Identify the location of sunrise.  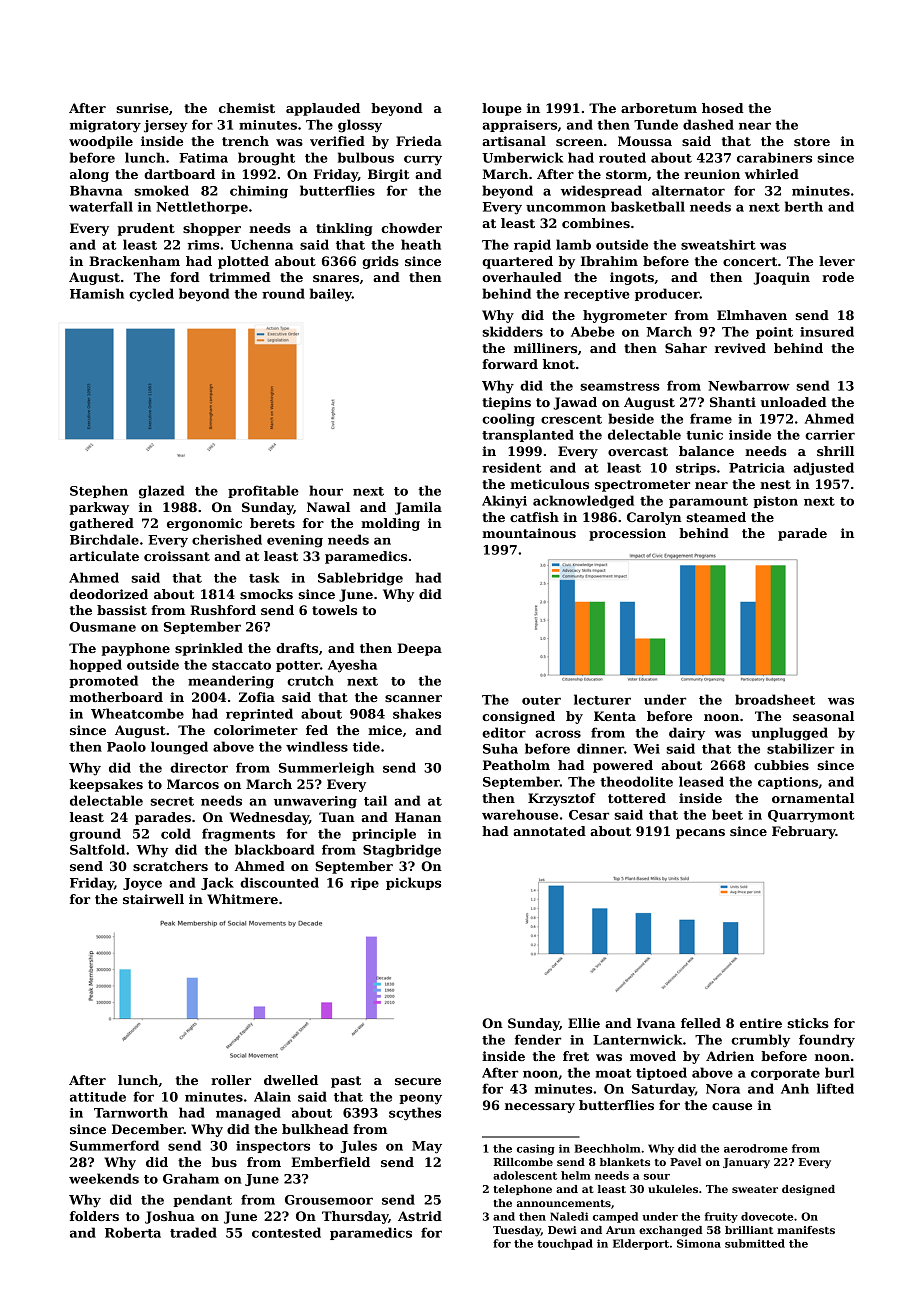
(142, 108).
